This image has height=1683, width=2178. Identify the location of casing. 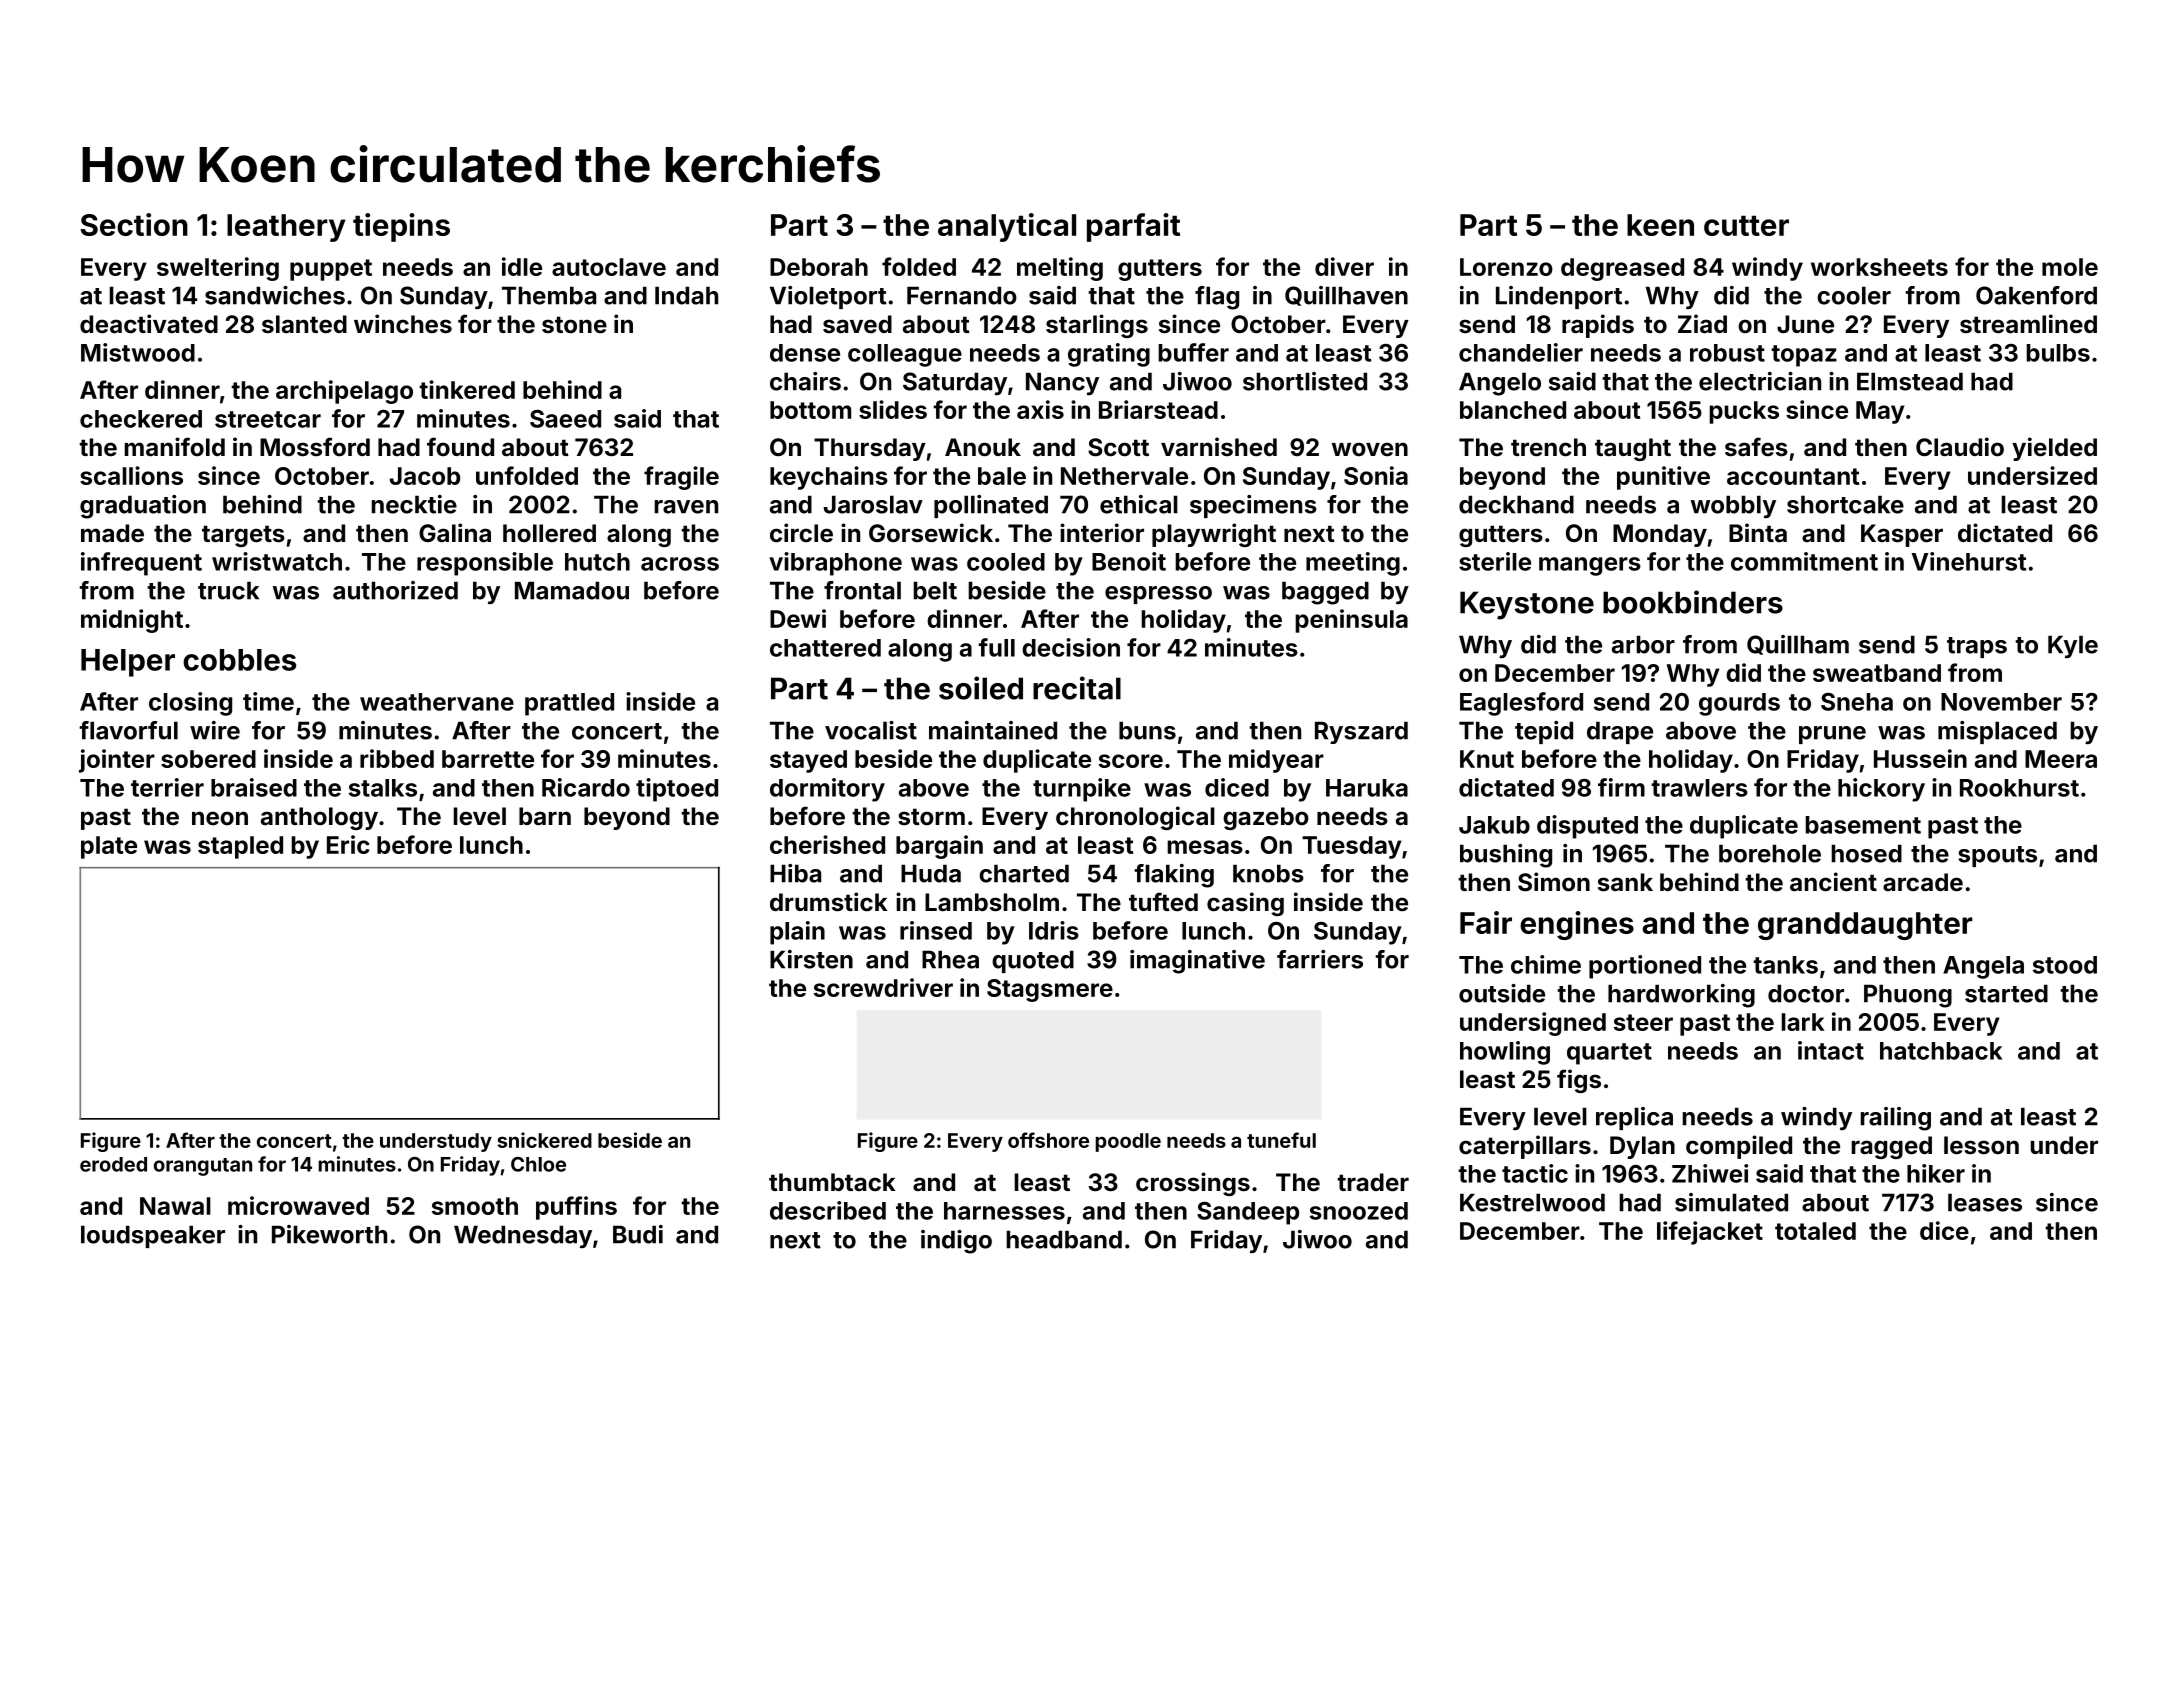
(1245, 904).
